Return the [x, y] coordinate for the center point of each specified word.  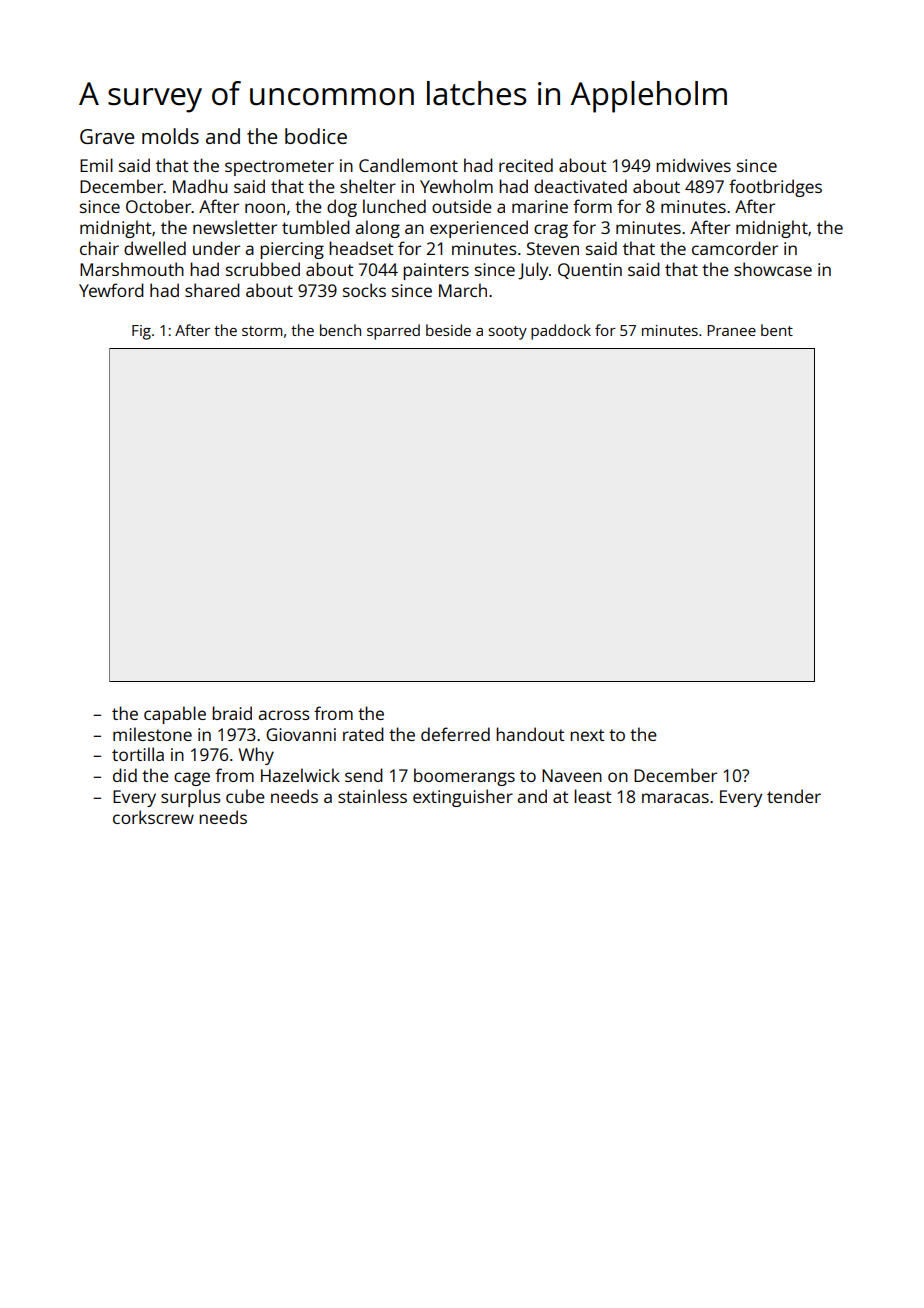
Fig [141, 332]
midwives [693, 165]
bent [777, 330]
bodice [316, 136]
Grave [107, 136]
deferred [455, 734]
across [284, 715]
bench [340, 330]
